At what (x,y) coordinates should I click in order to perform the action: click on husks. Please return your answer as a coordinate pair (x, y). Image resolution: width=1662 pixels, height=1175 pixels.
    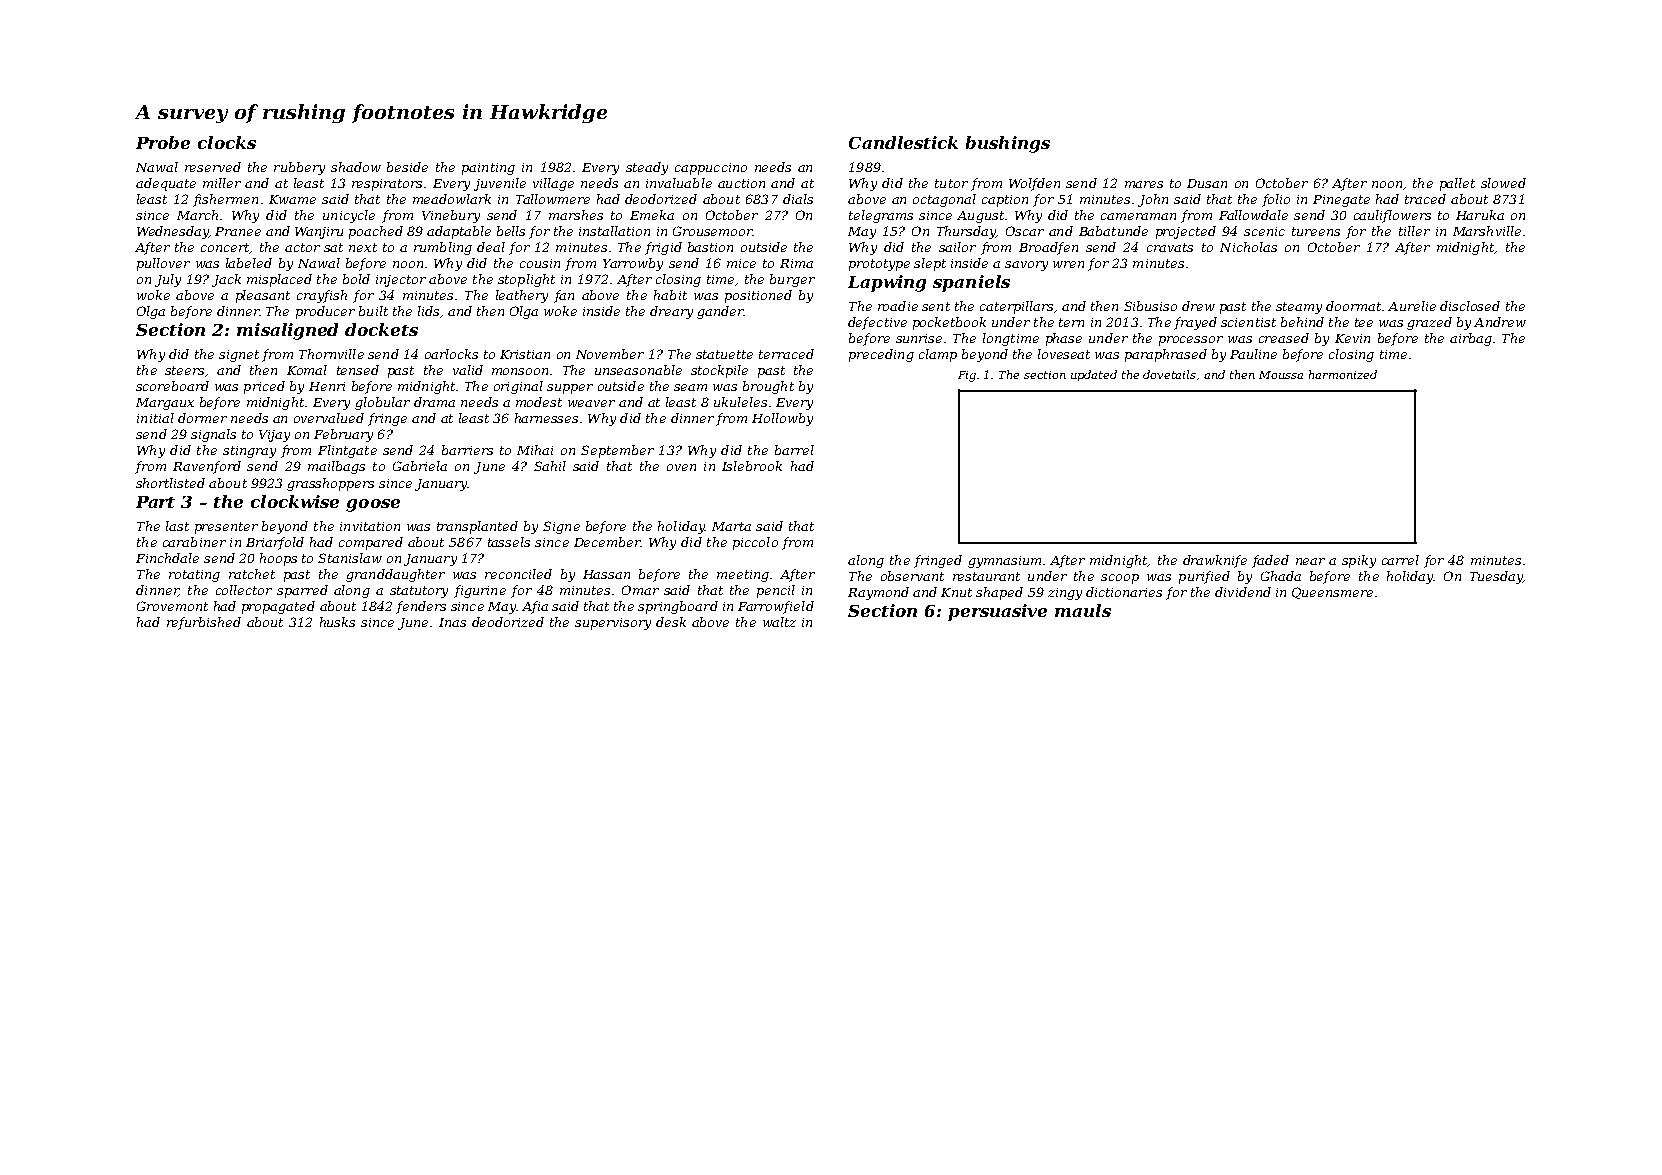
    Looking at the image, I should click on (337, 622).
